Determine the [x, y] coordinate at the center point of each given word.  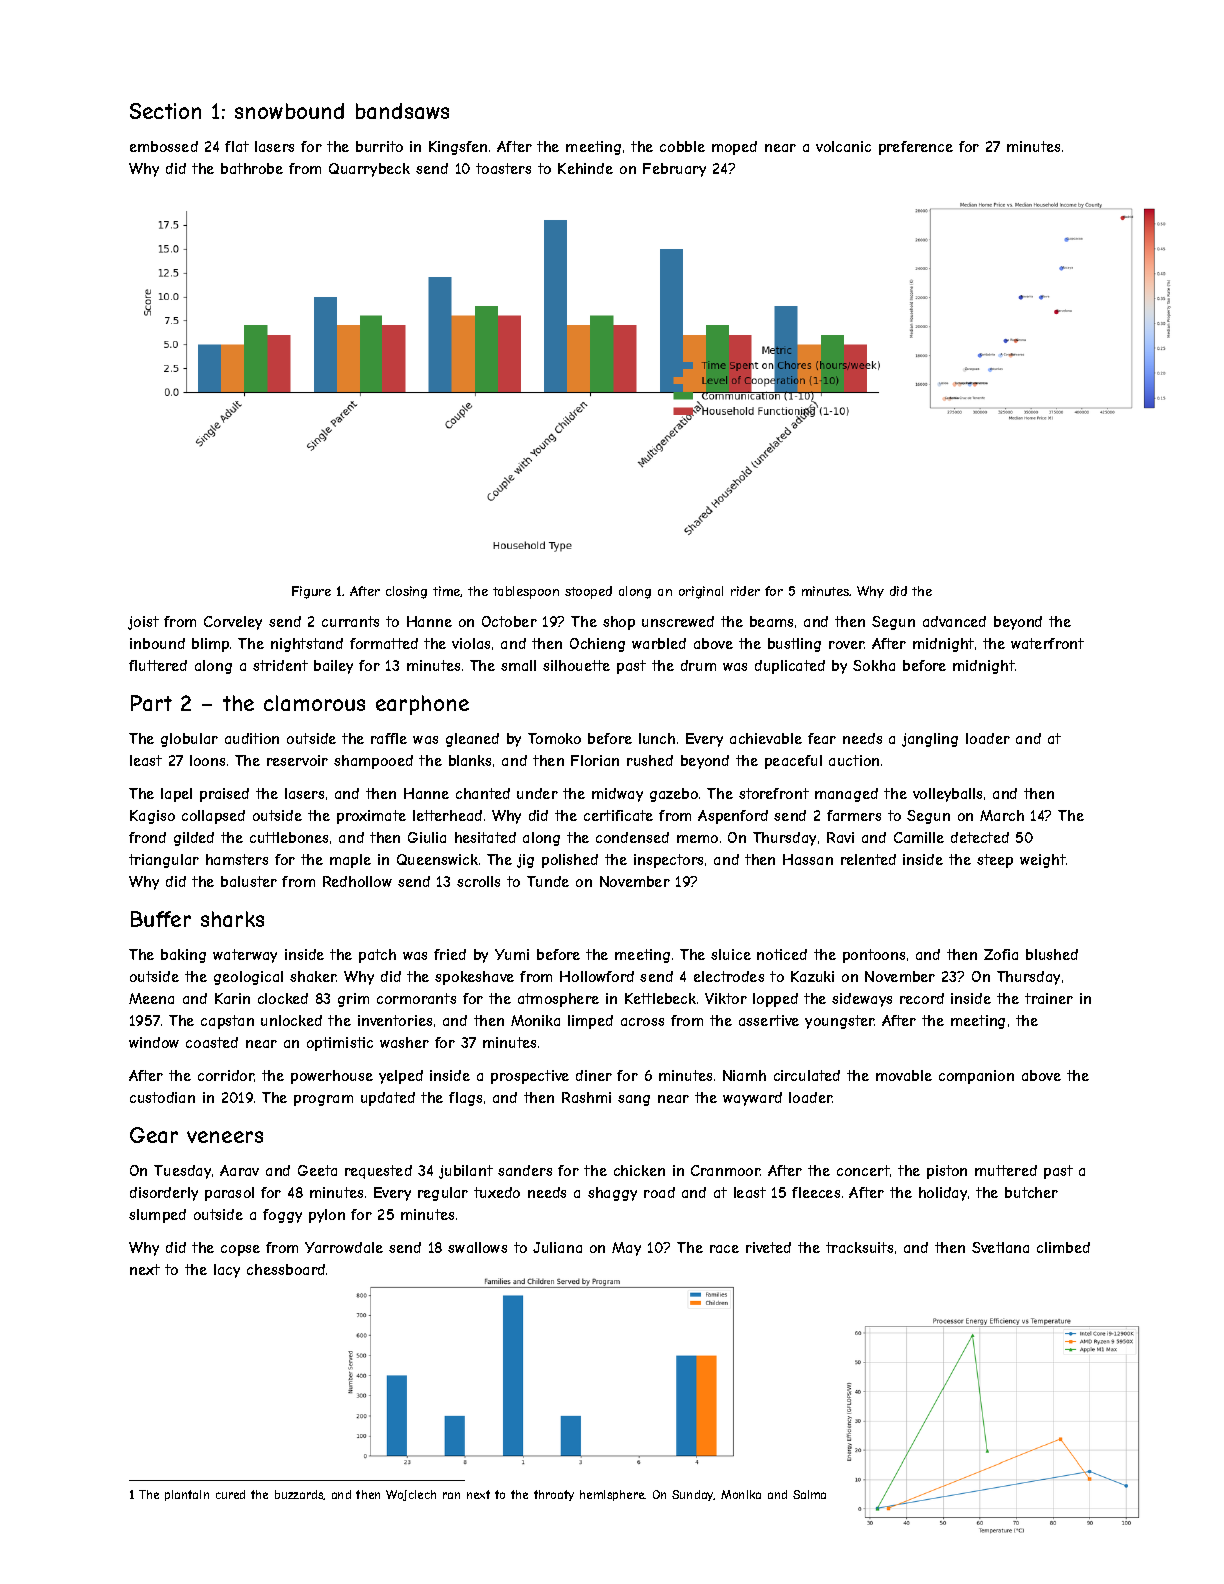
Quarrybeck [369, 170]
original [701, 592]
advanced [954, 621]
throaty [554, 1495]
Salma [809, 1494]
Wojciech [411, 1495]
